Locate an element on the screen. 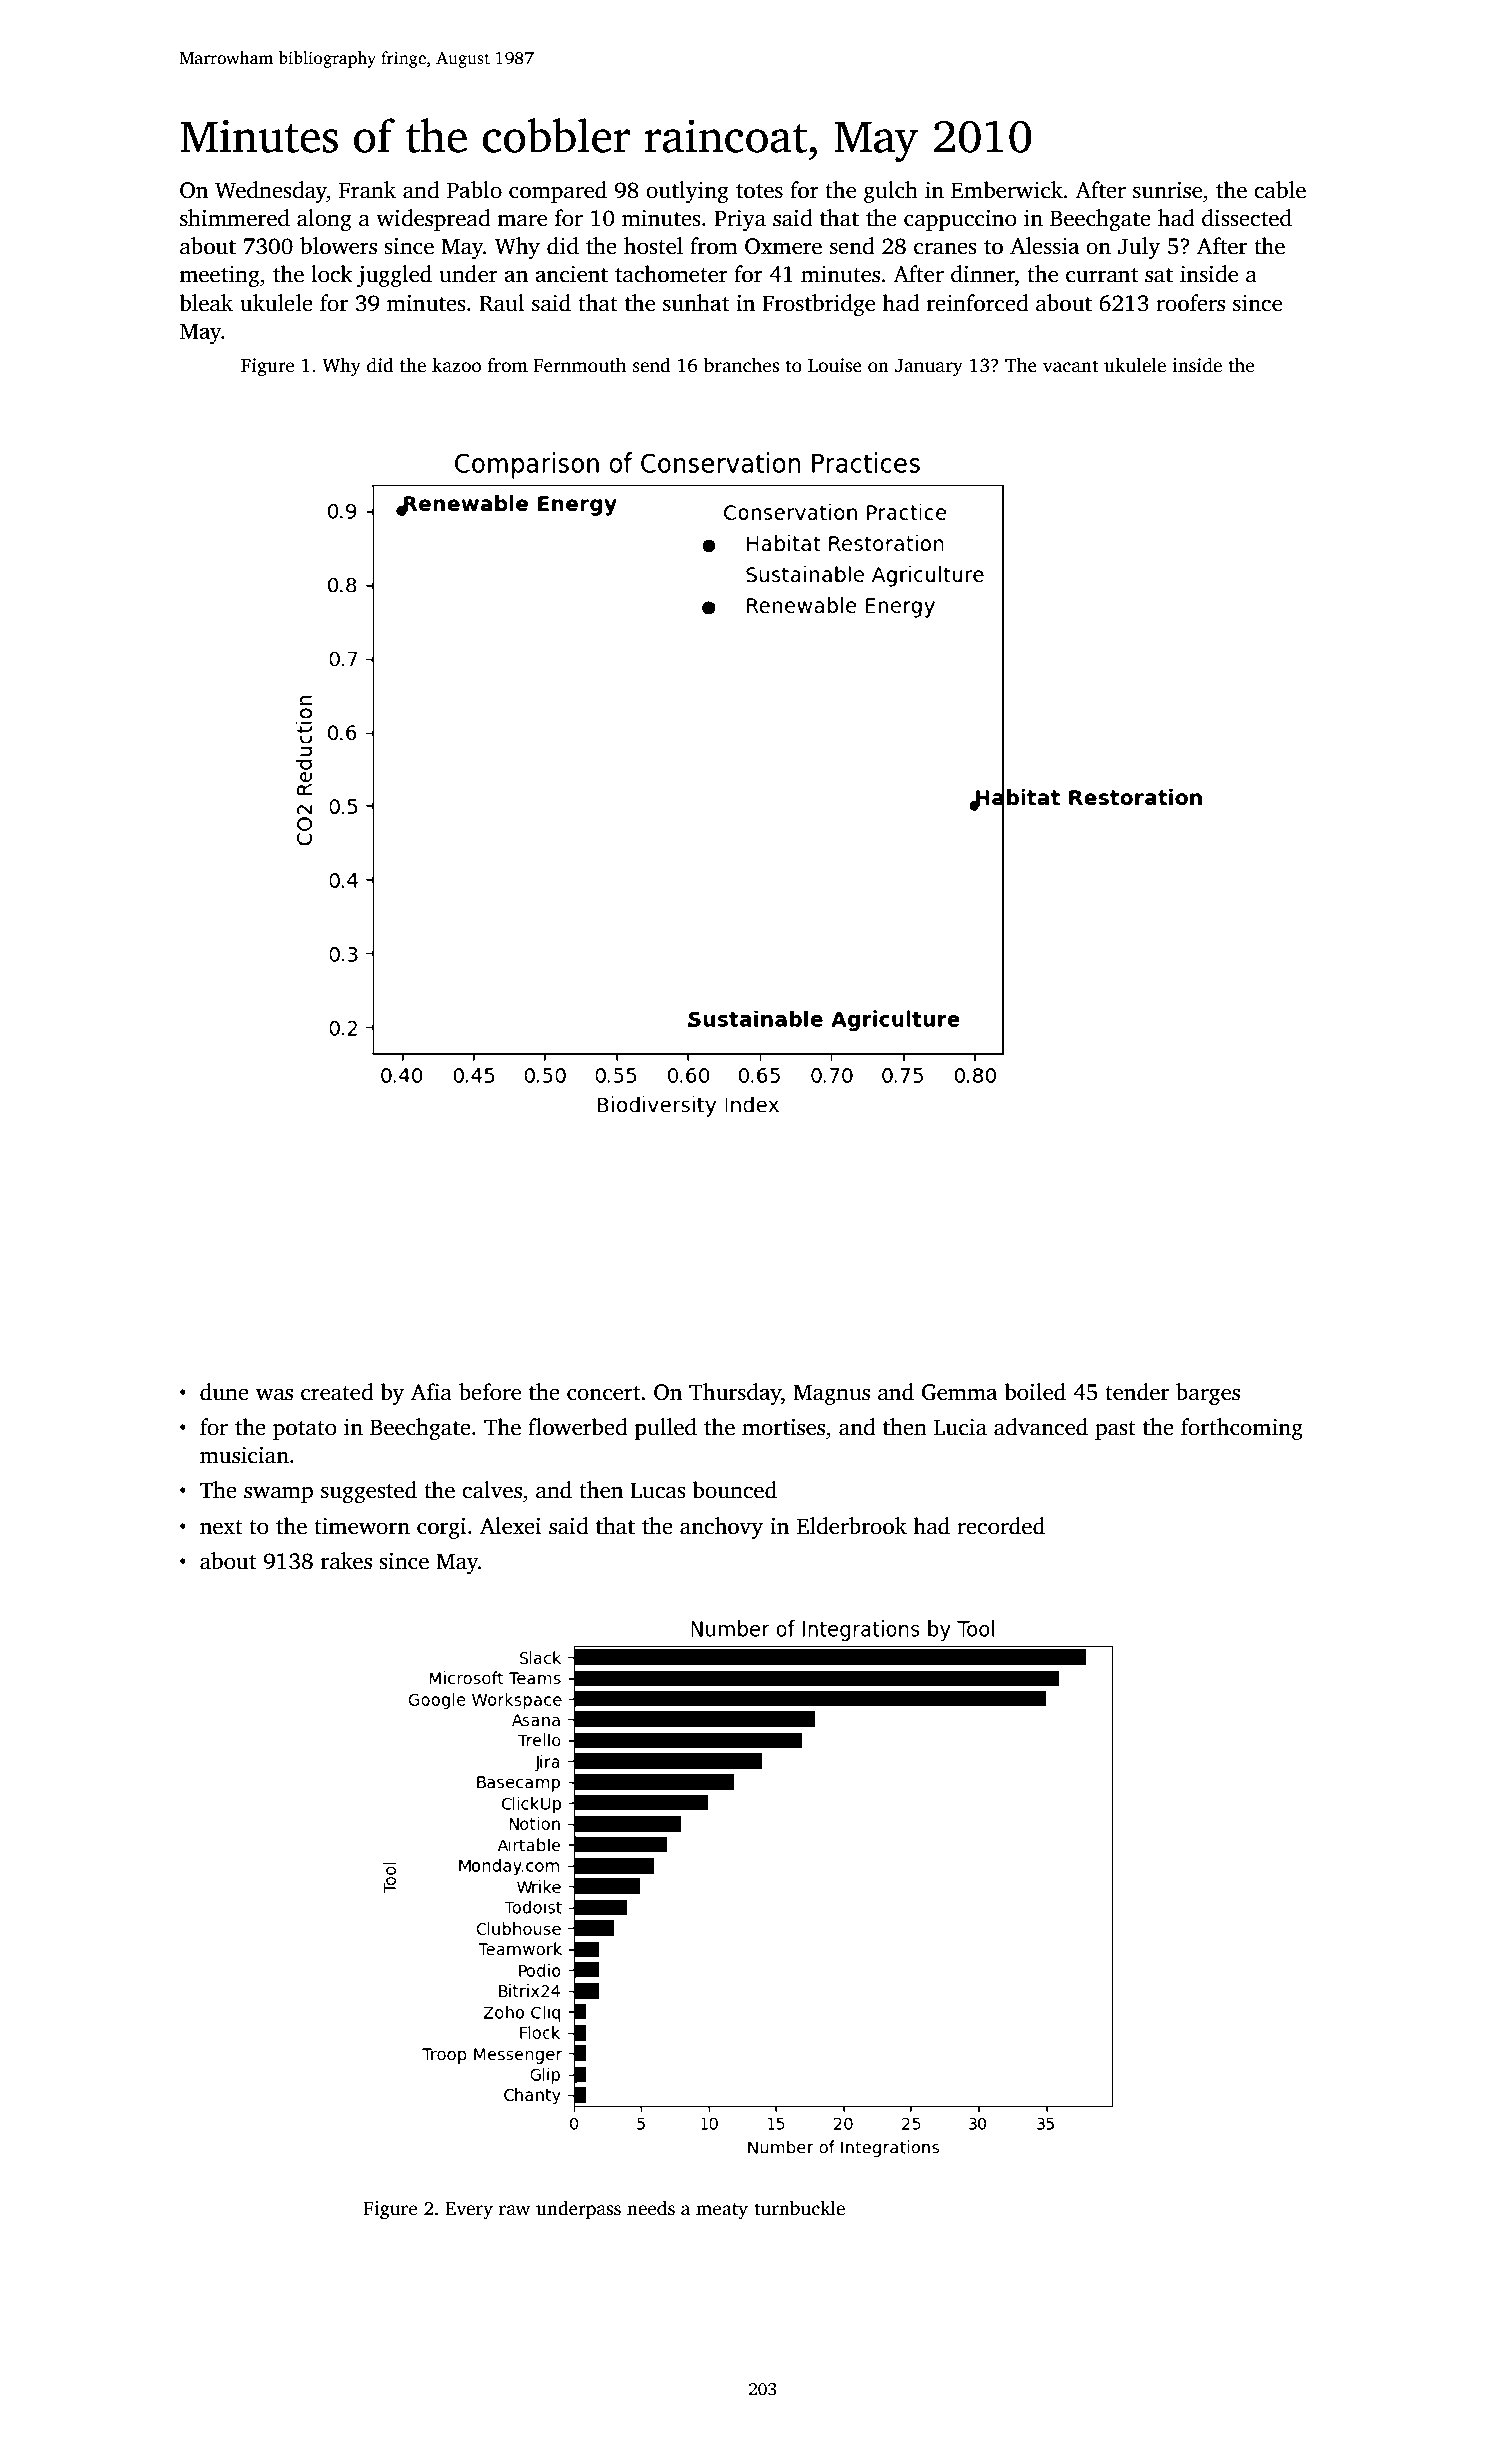 The height and width of the screenshot is (2464, 1496). forthcoming is located at coordinates (1242, 1429).
